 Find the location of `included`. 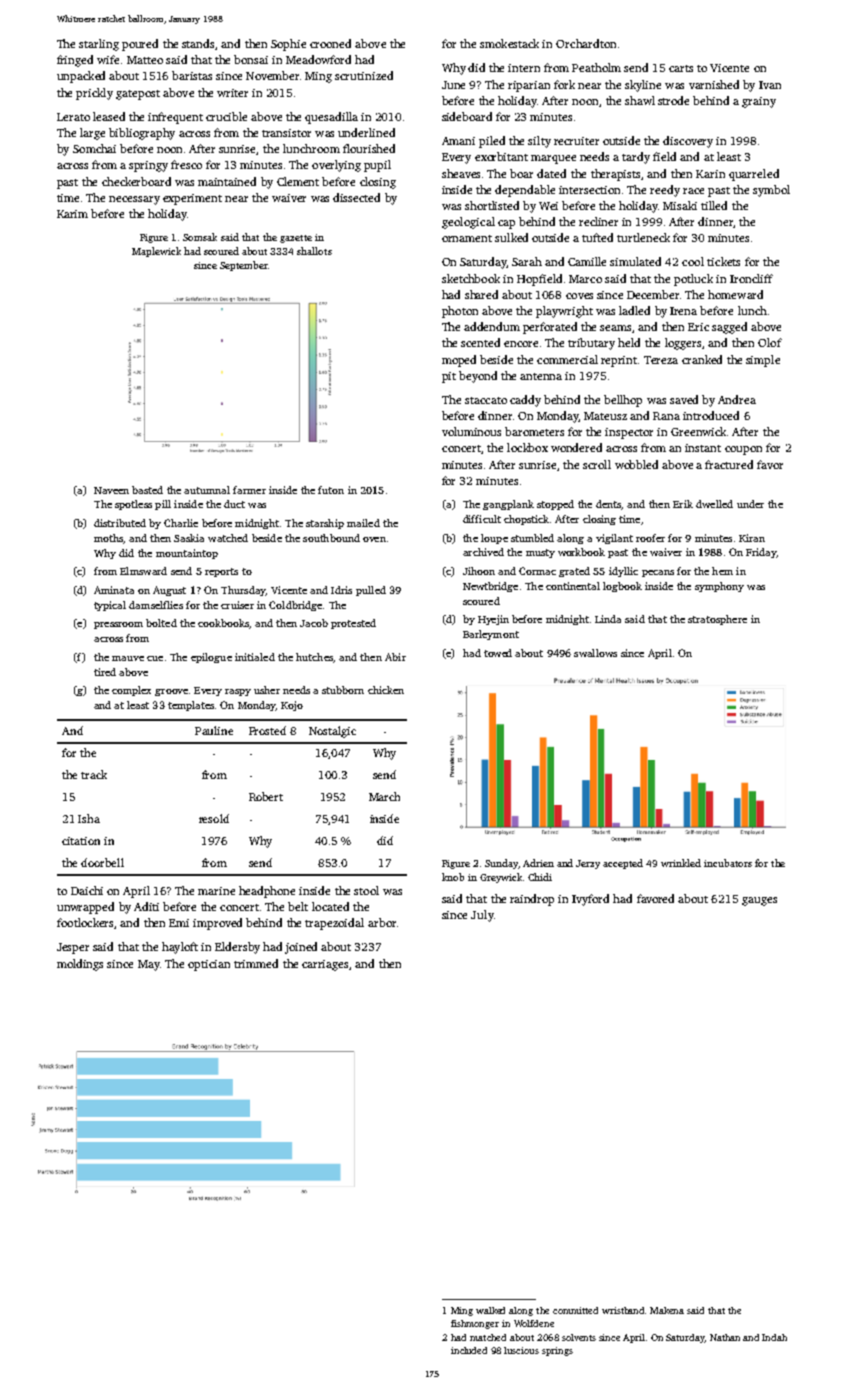

included is located at coordinates (469, 1350).
